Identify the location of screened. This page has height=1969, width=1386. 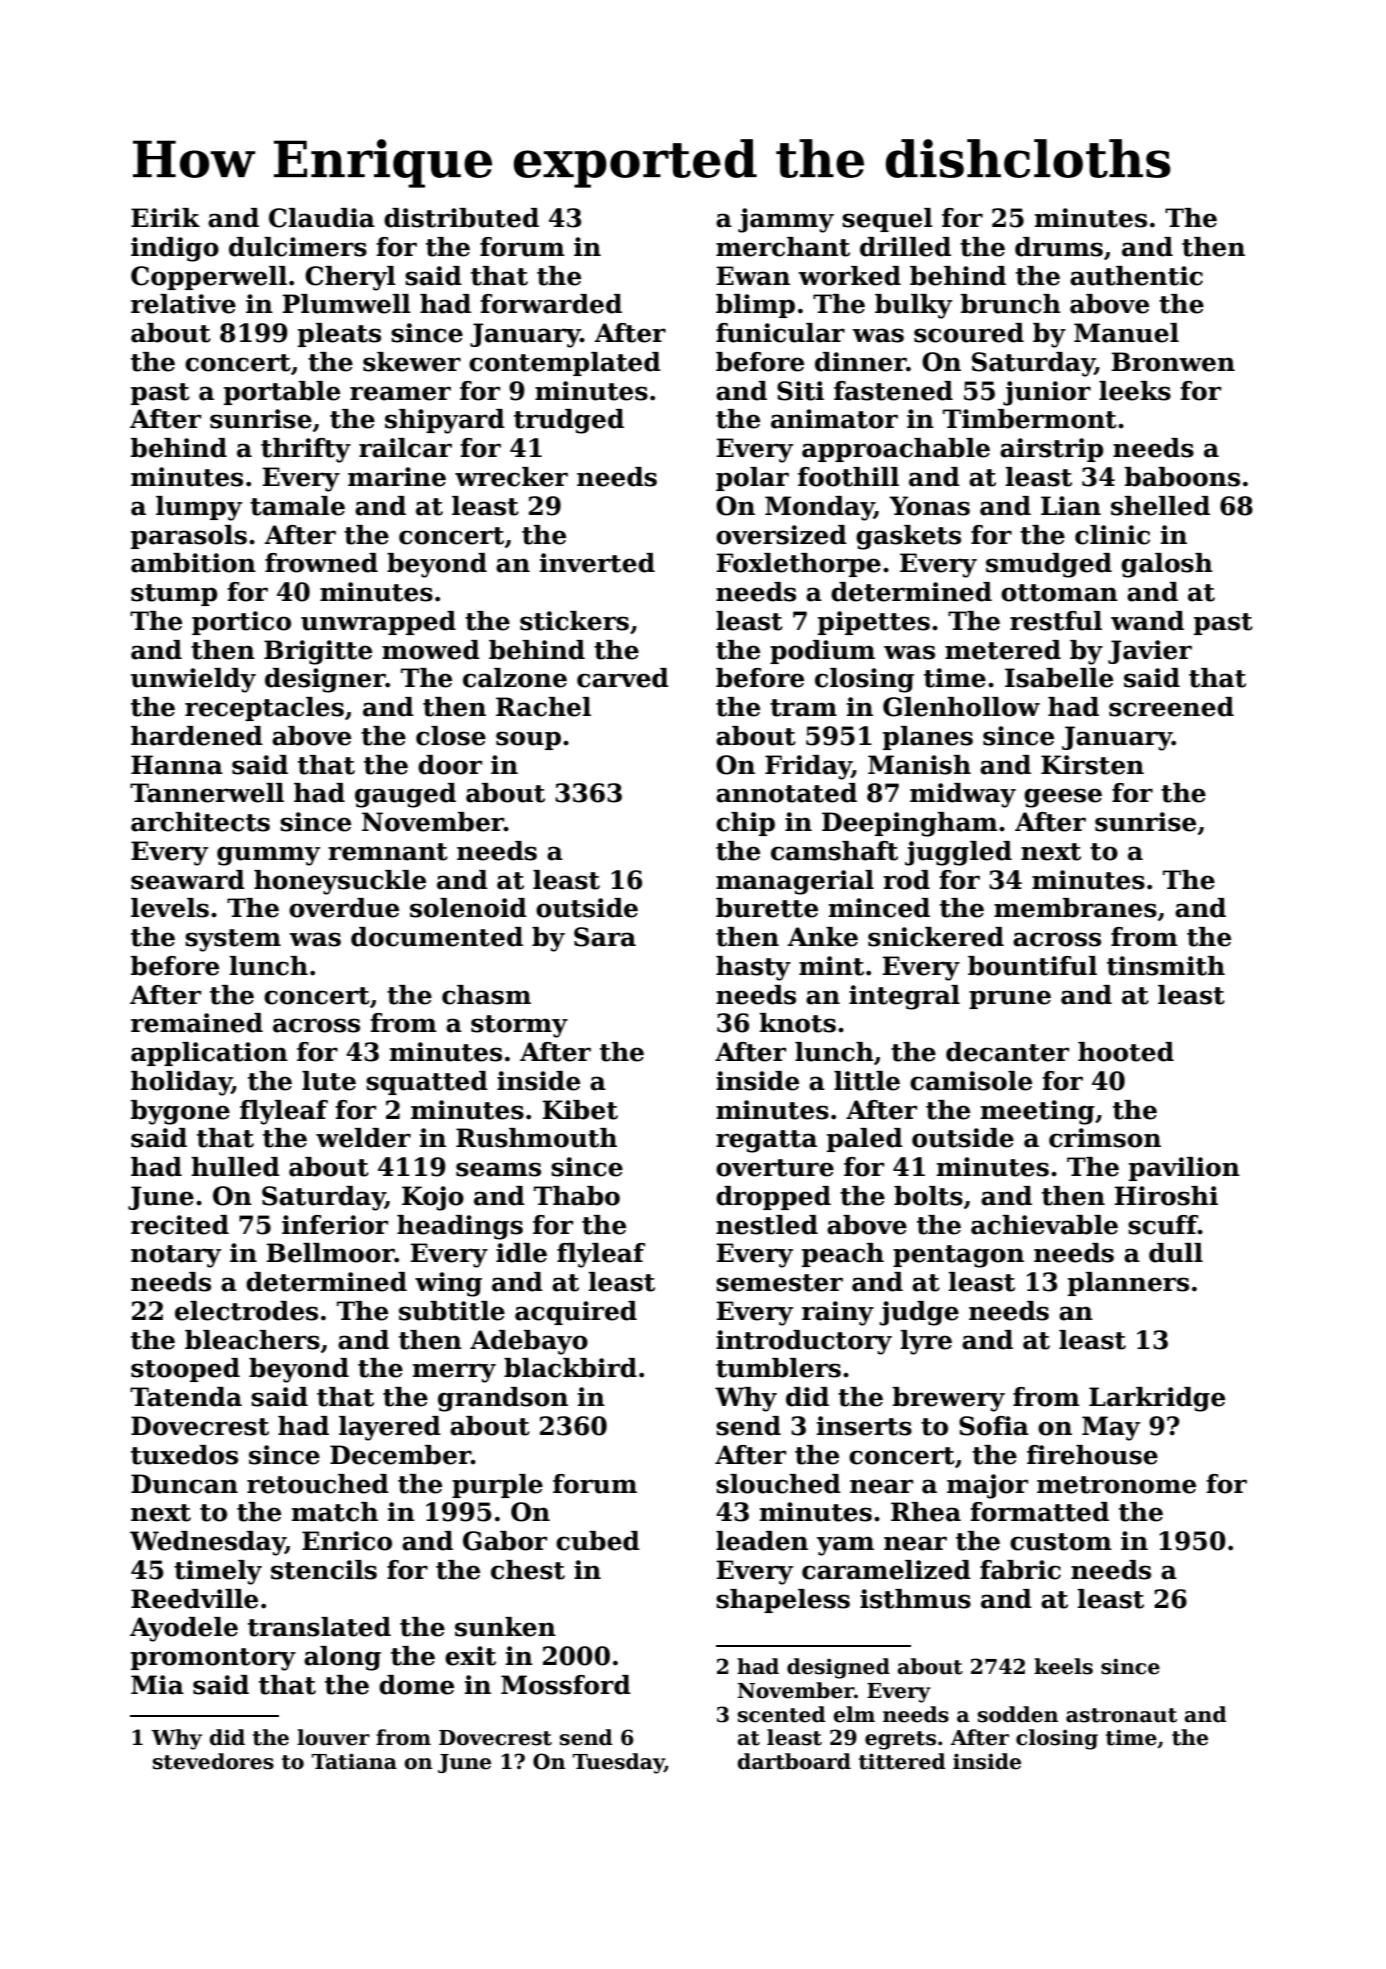
(1171, 707).
